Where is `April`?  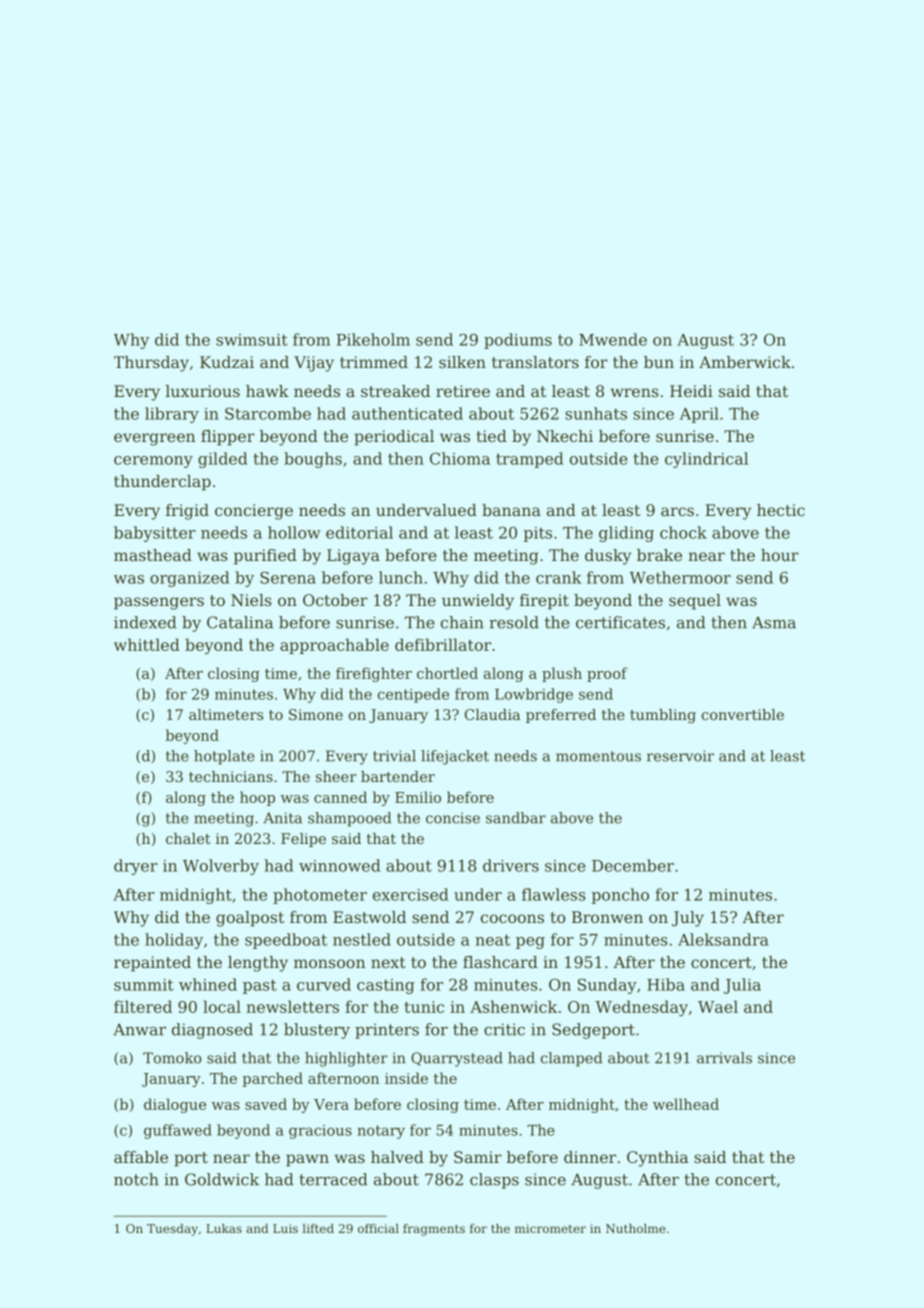
April is located at coordinates (699, 415).
